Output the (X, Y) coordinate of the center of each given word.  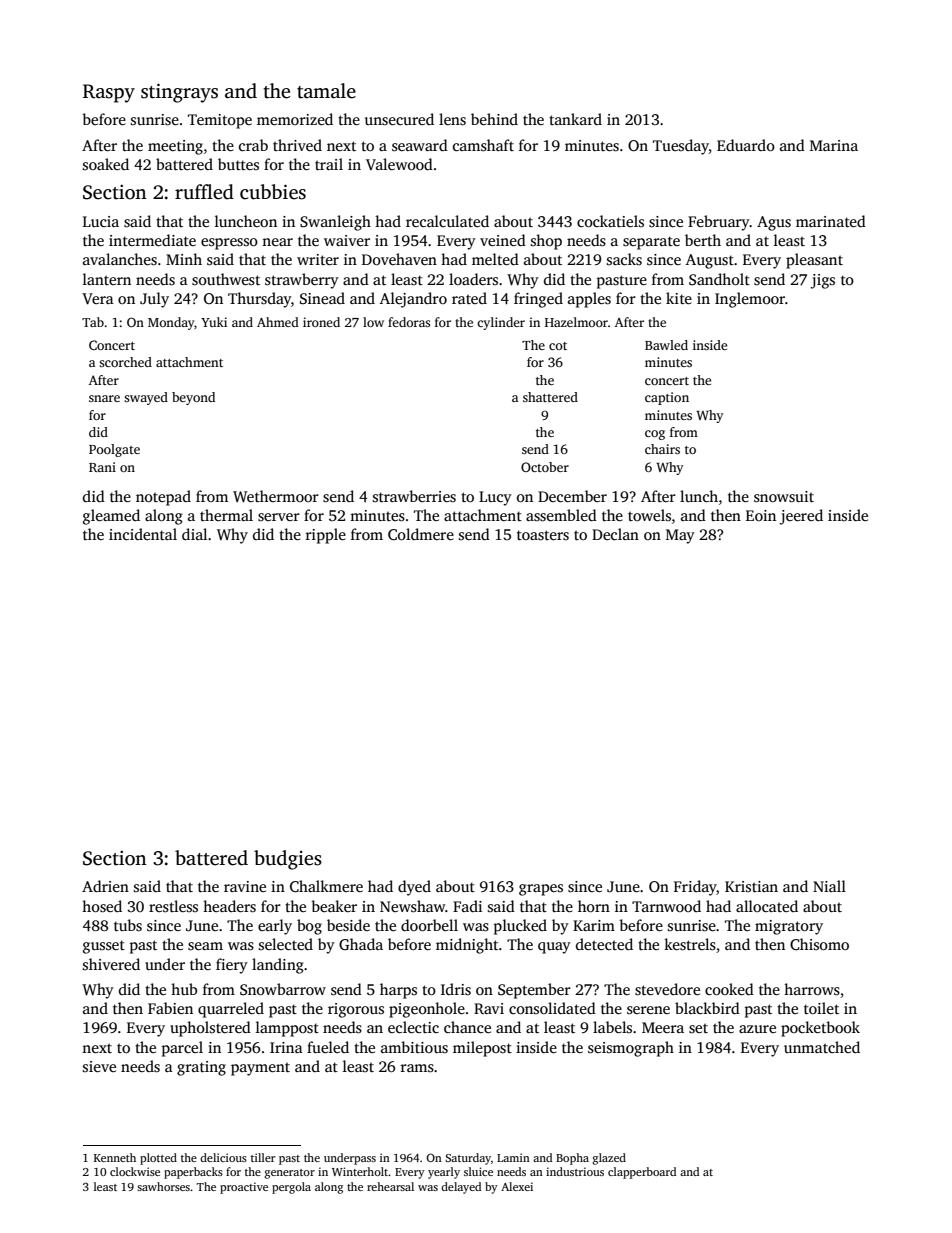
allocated (767, 906)
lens (452, 119)
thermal (226, 515)
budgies (288, 860)
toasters (543, 535)
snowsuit (784, 497)
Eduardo (746, 145)
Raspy (109, 93)
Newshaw (412, 906)
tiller (263, 1157)
